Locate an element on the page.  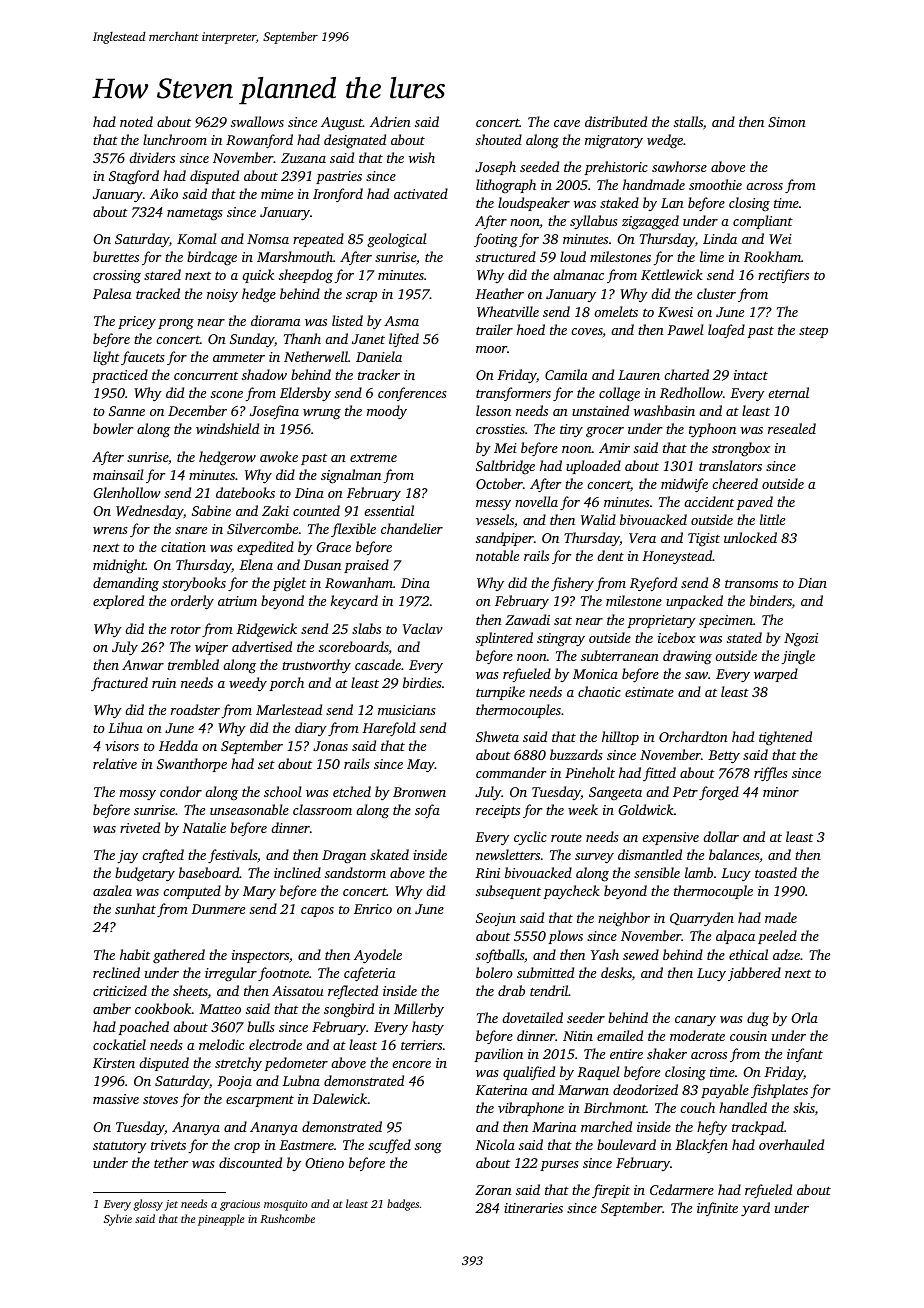
adze is located at coordinates (786, 954).
